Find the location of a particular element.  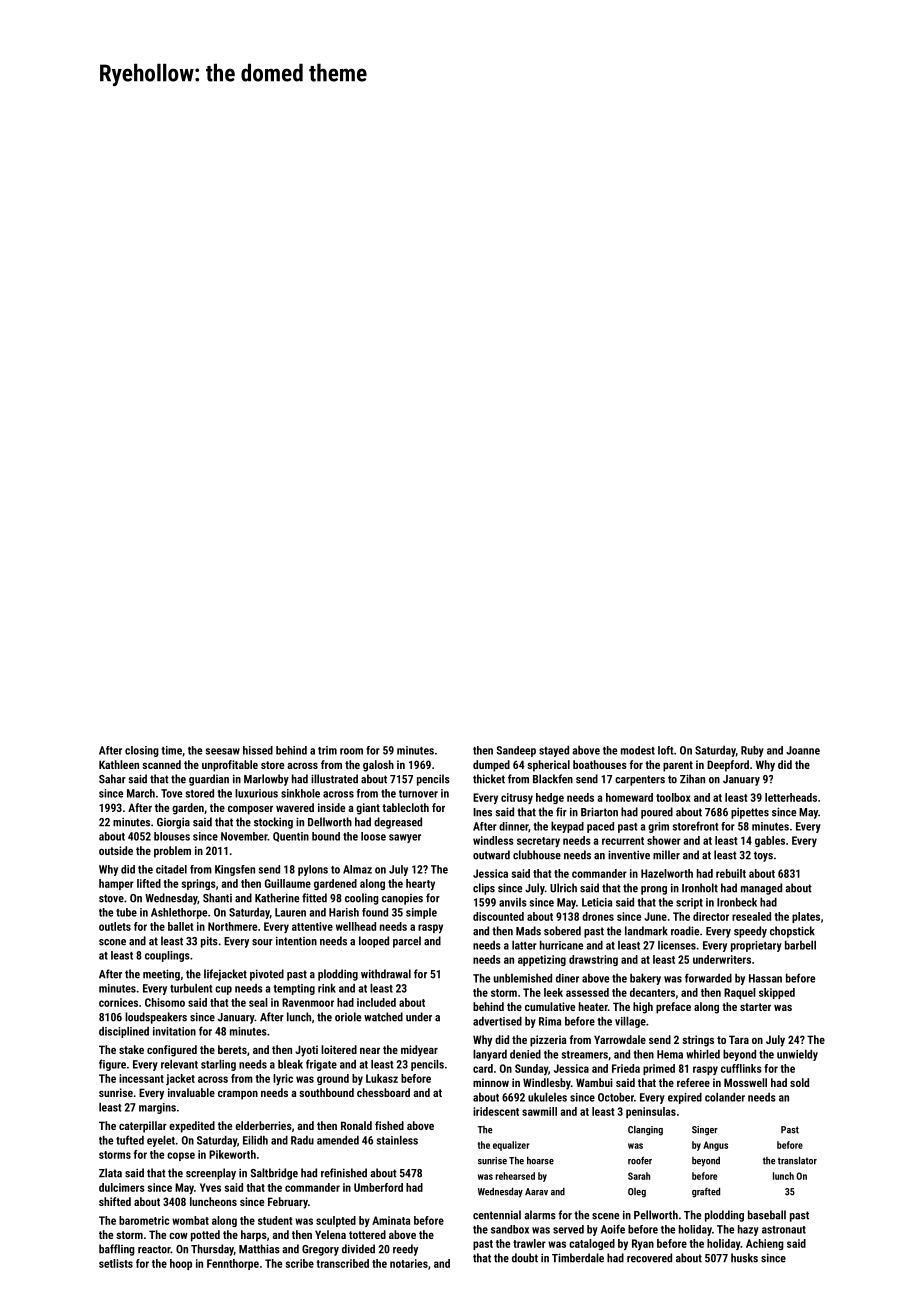

reactor is located at coordinates (154, 1249).
